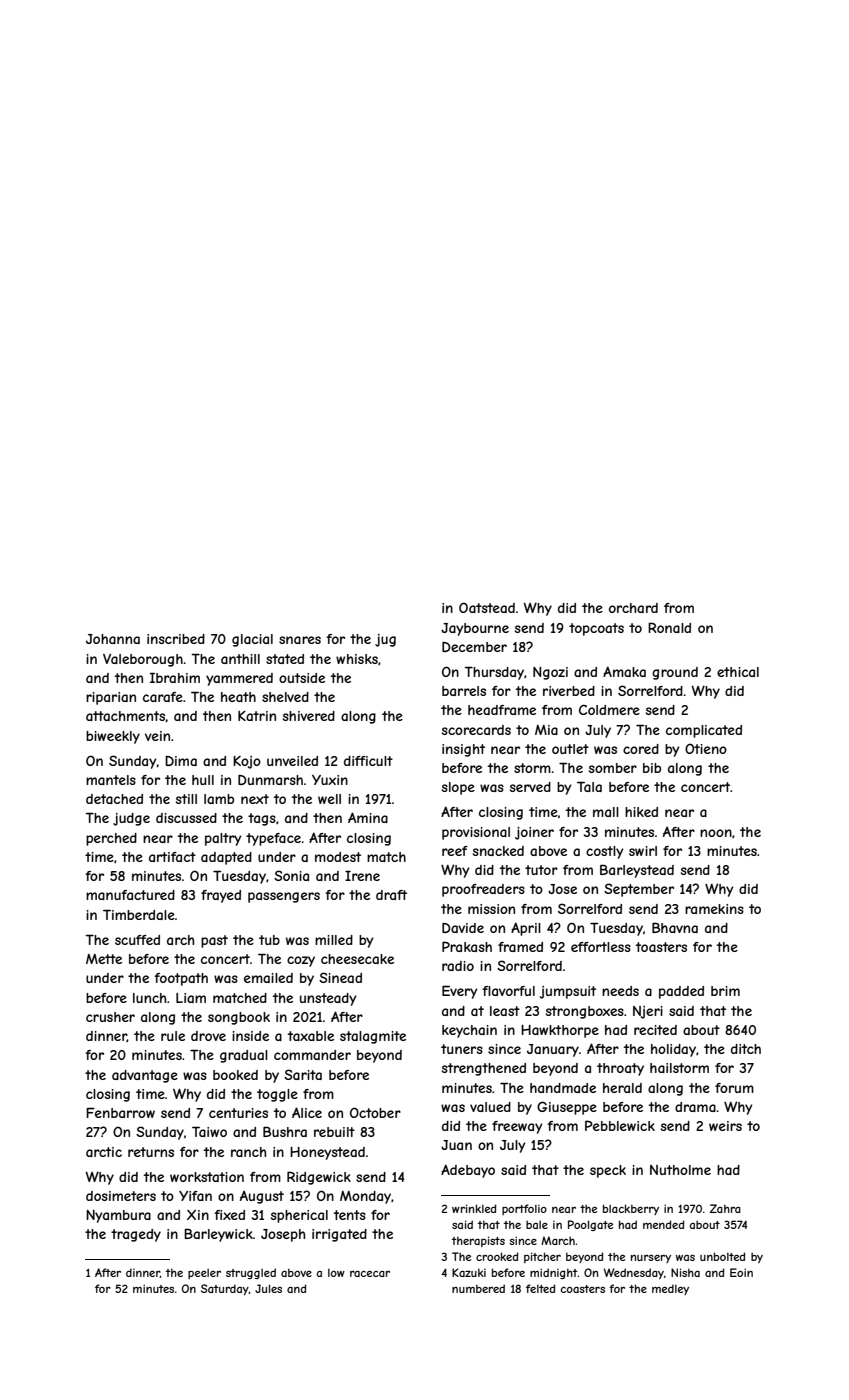 The image size is (849, 1400). Describe the element at coordinates (606, 812) in the screenshot. I see `mall` at that location.
